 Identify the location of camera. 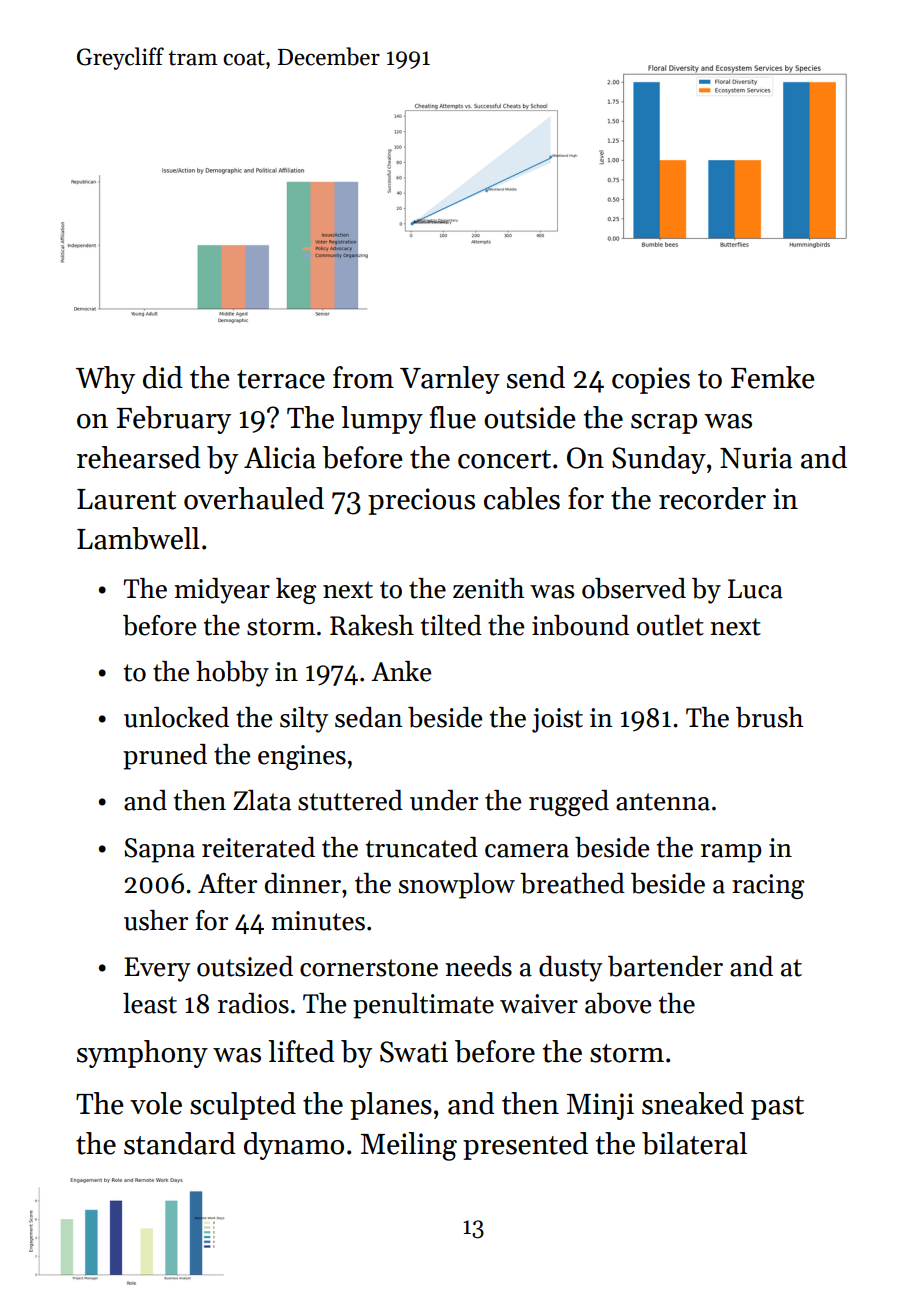
(527, 851).
